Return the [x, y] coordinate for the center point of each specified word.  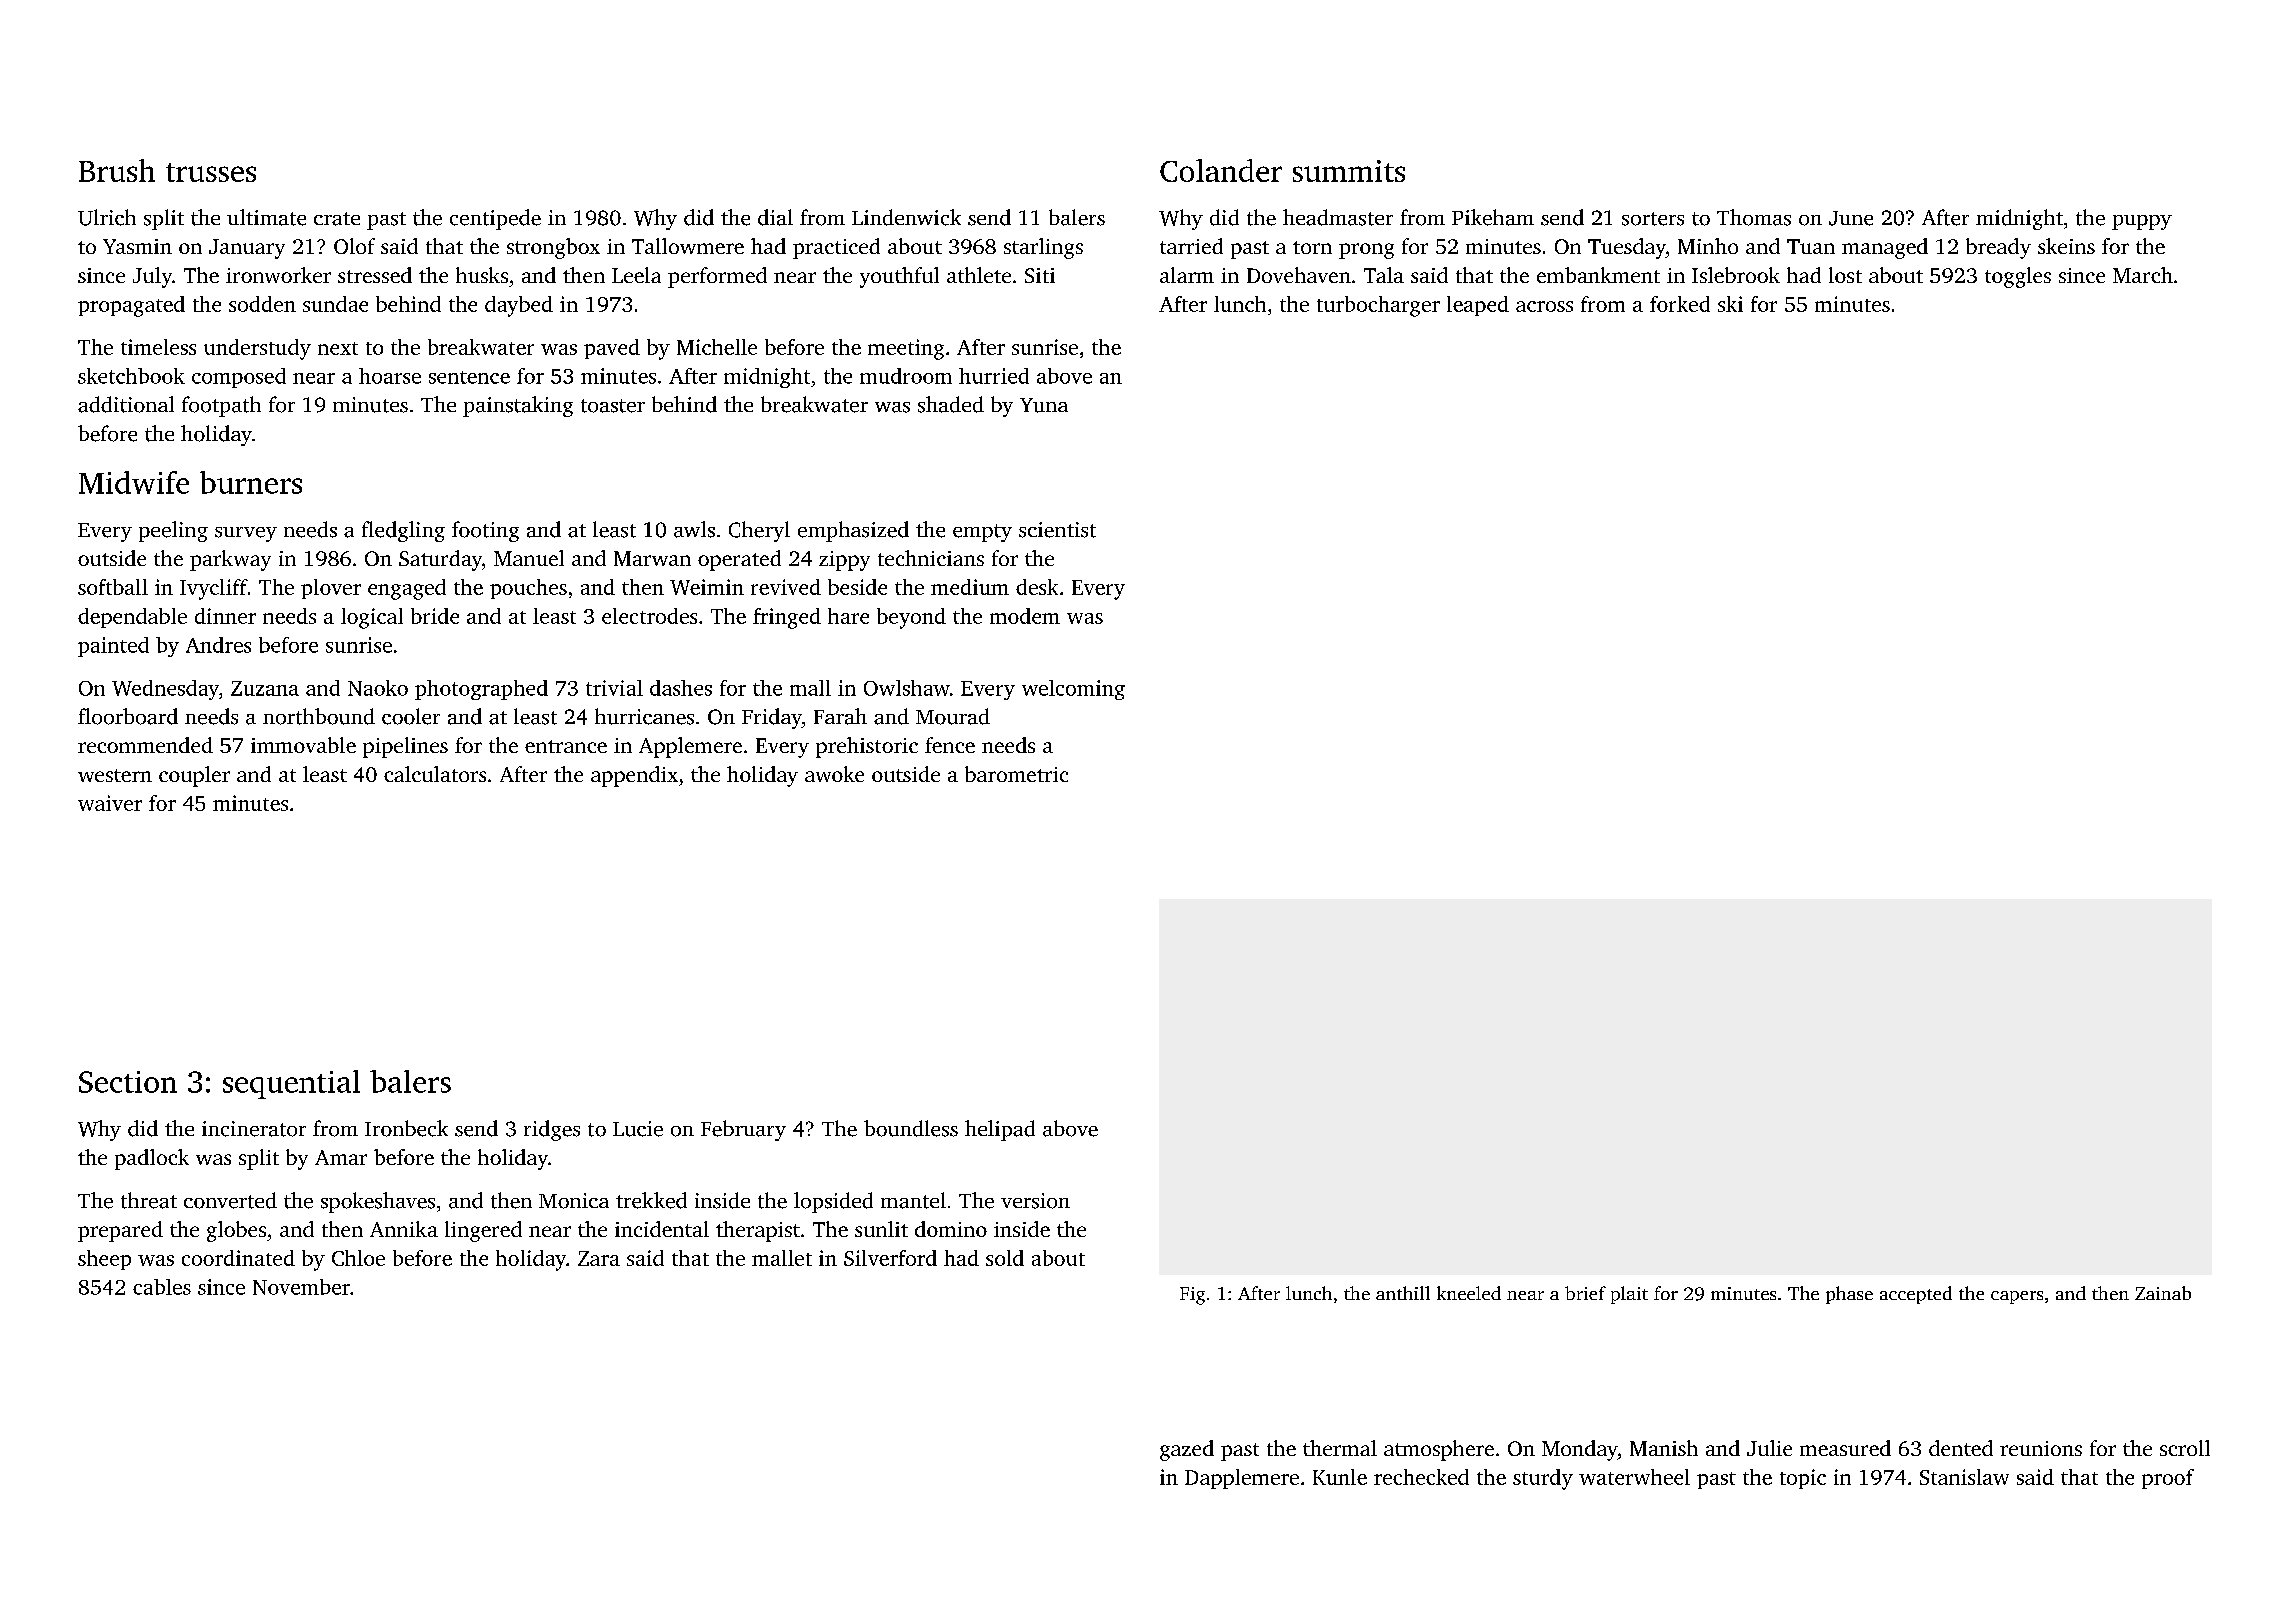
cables [162, 1287]
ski [1730, 304]
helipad [1000, 1130]
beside [857, 587]
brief [1585, 1293]
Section [128, 1082]
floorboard [128, 716]
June [1851, 218]
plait [1629, 1295]
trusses [211, 172]
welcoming [1073, 690]
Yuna [1044, 405]
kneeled [1469, 1293]
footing [485, 531]
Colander [1221, 170]
